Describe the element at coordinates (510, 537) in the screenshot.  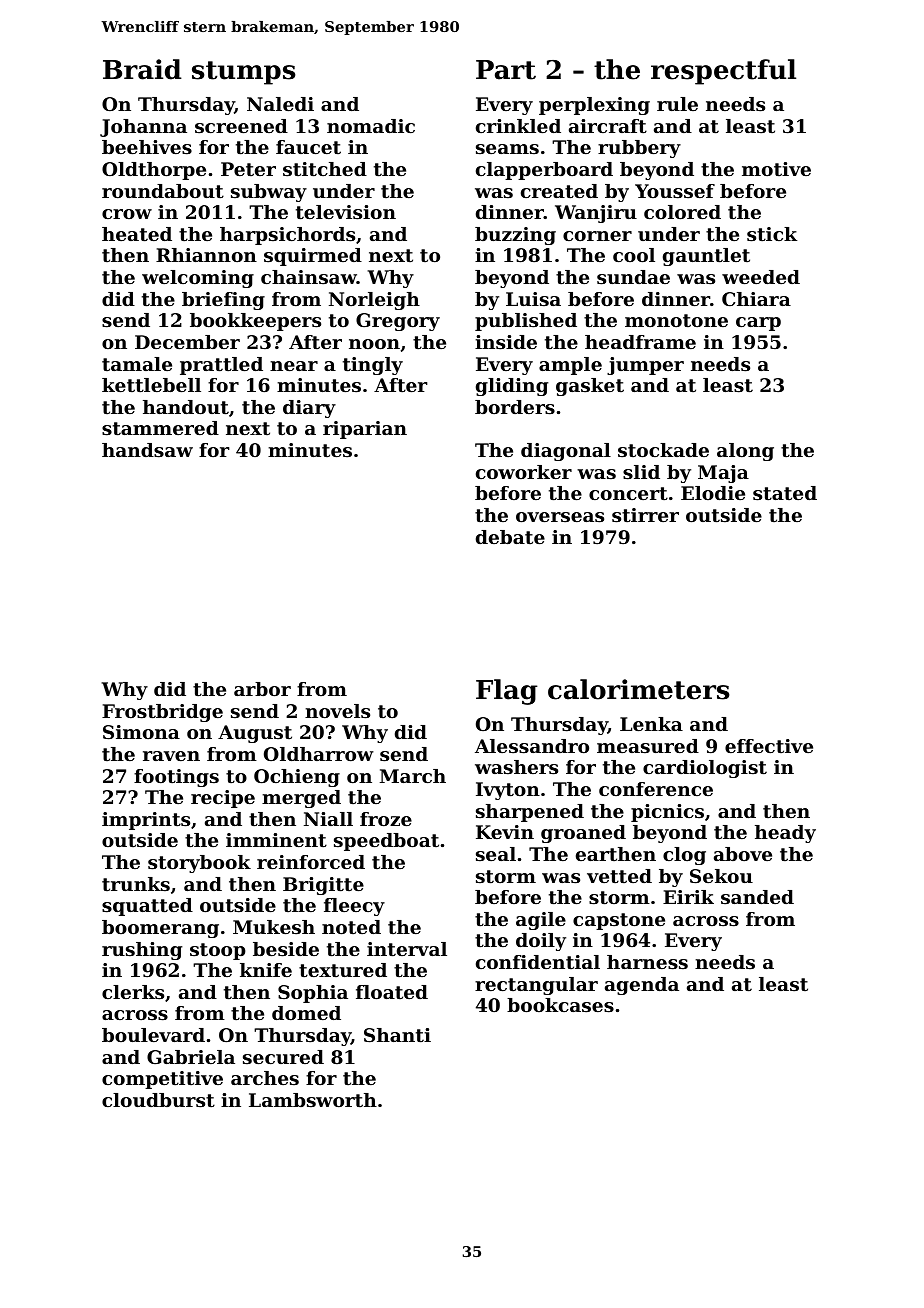
I see `debate` at that location.
